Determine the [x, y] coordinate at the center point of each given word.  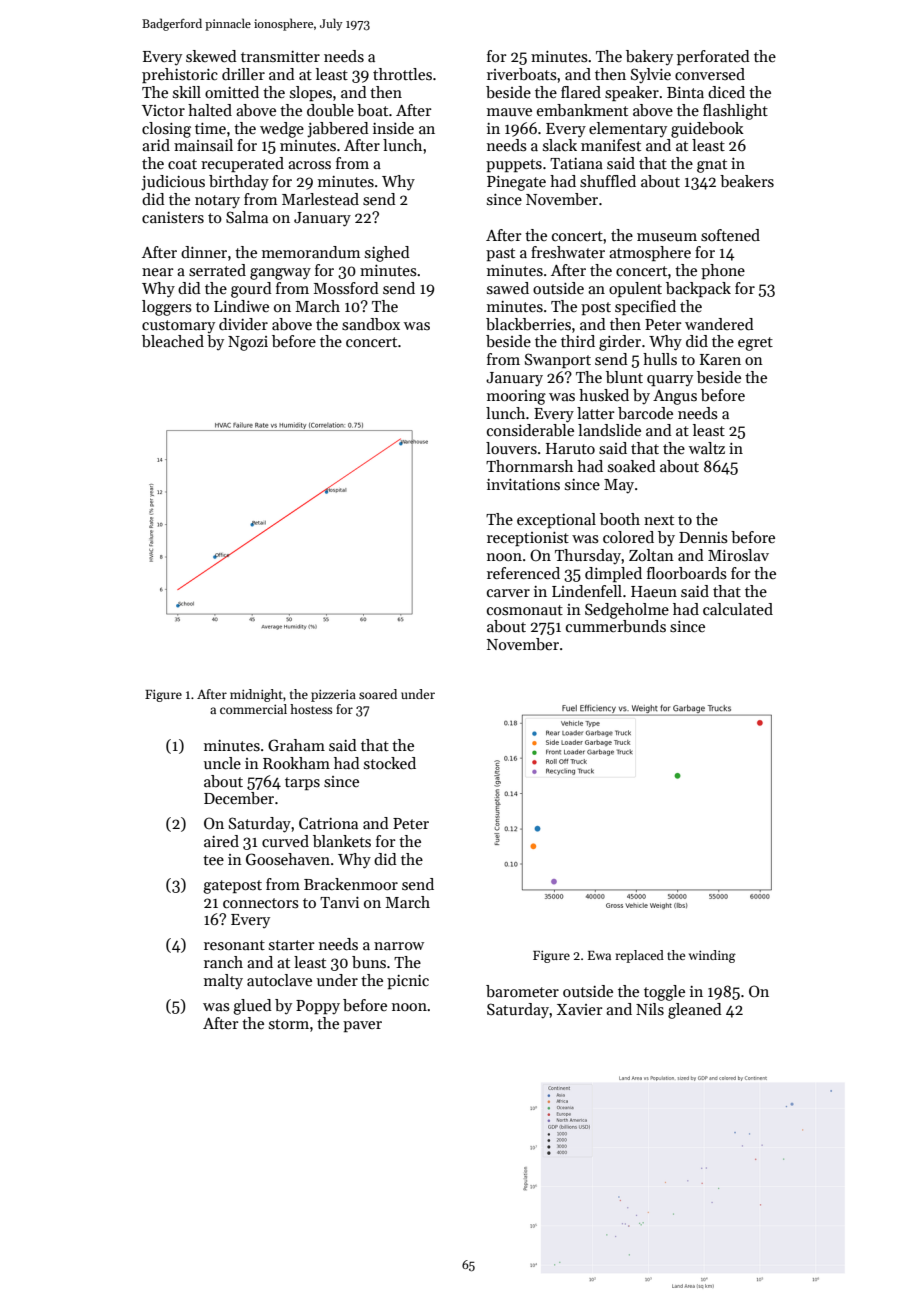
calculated [738, 609]
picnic [408, 982]
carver [508, 593]
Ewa [599, 955]
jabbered [338, 130]
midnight [256, 695]
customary [178, 327]
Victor [163, 110]
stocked [390, 763]
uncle [222, 763]
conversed [710, 74]
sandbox [371, 324]
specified [645, 307]
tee [213, 860]
